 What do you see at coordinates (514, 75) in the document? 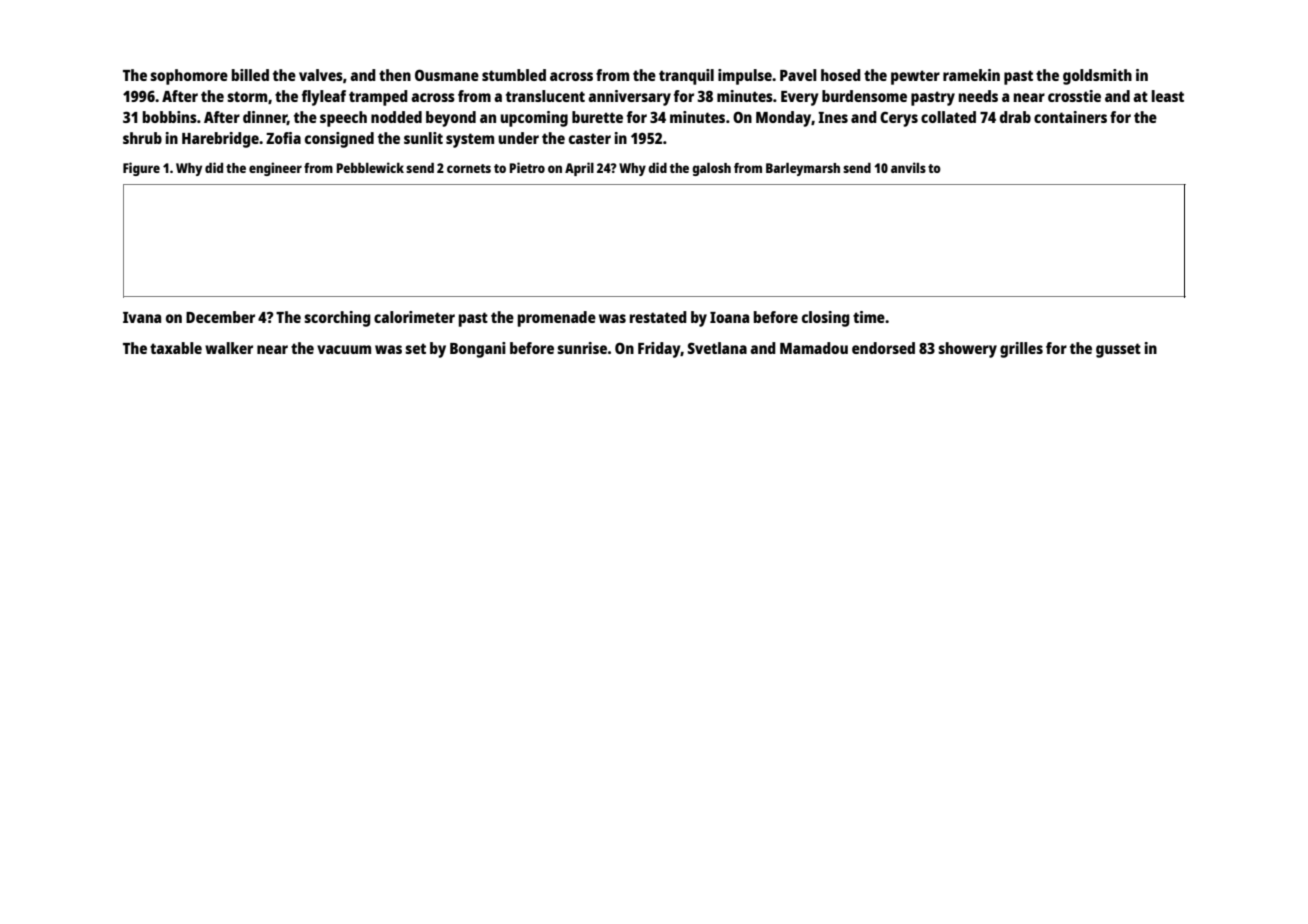
I see `stumbled` at bounding box center [514, 75].
